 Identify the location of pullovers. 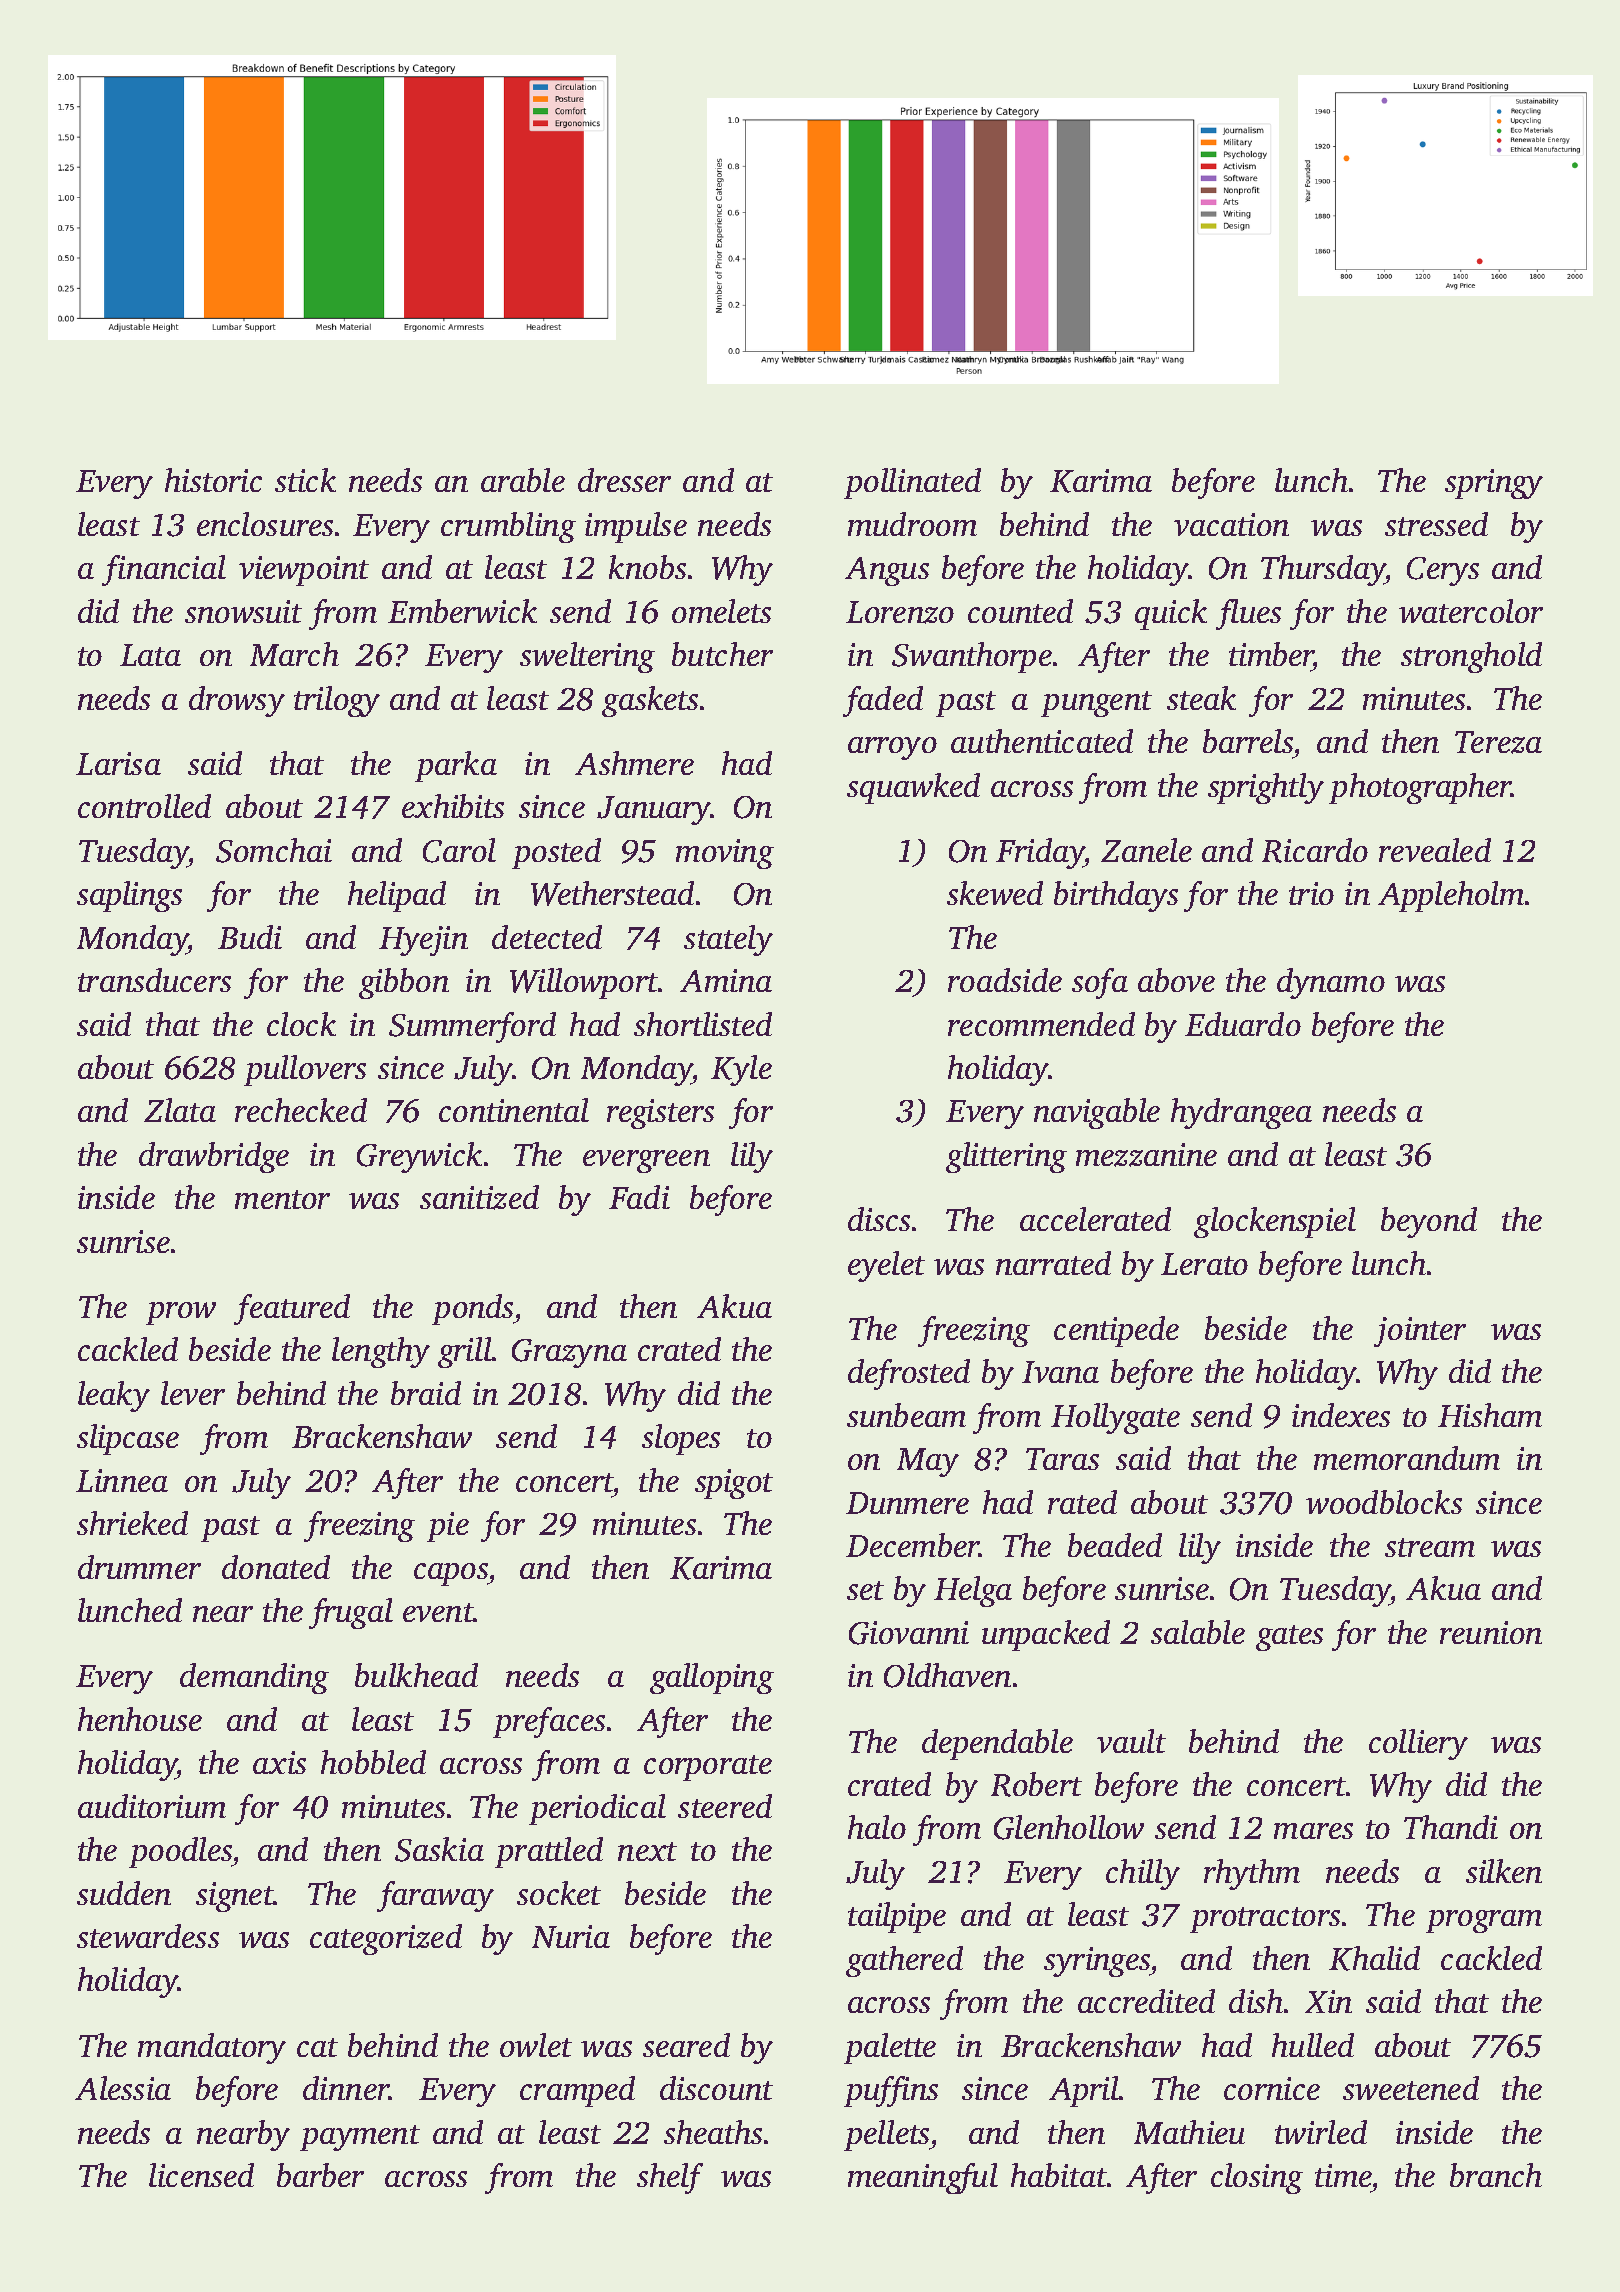
(305, 1070).
